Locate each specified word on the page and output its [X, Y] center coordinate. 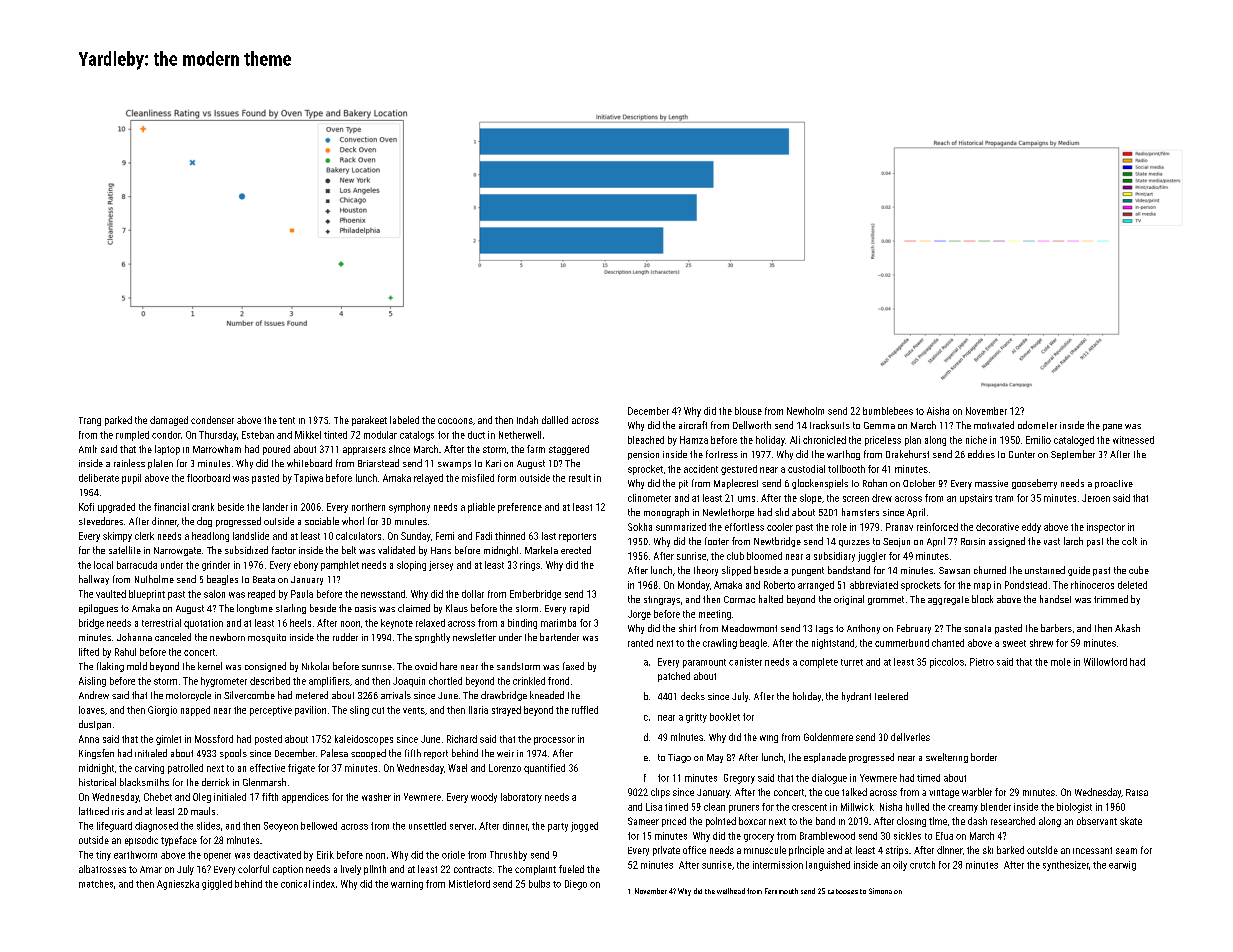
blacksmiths [144, 782]
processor [554, 741]
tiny [103, 856]
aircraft [693, 425]
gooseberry [1034, 484]
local [103, 565]
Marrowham [217, 449]
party [558, 827]
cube [1139, 570]
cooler [780, 527]
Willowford [1105, 662]
